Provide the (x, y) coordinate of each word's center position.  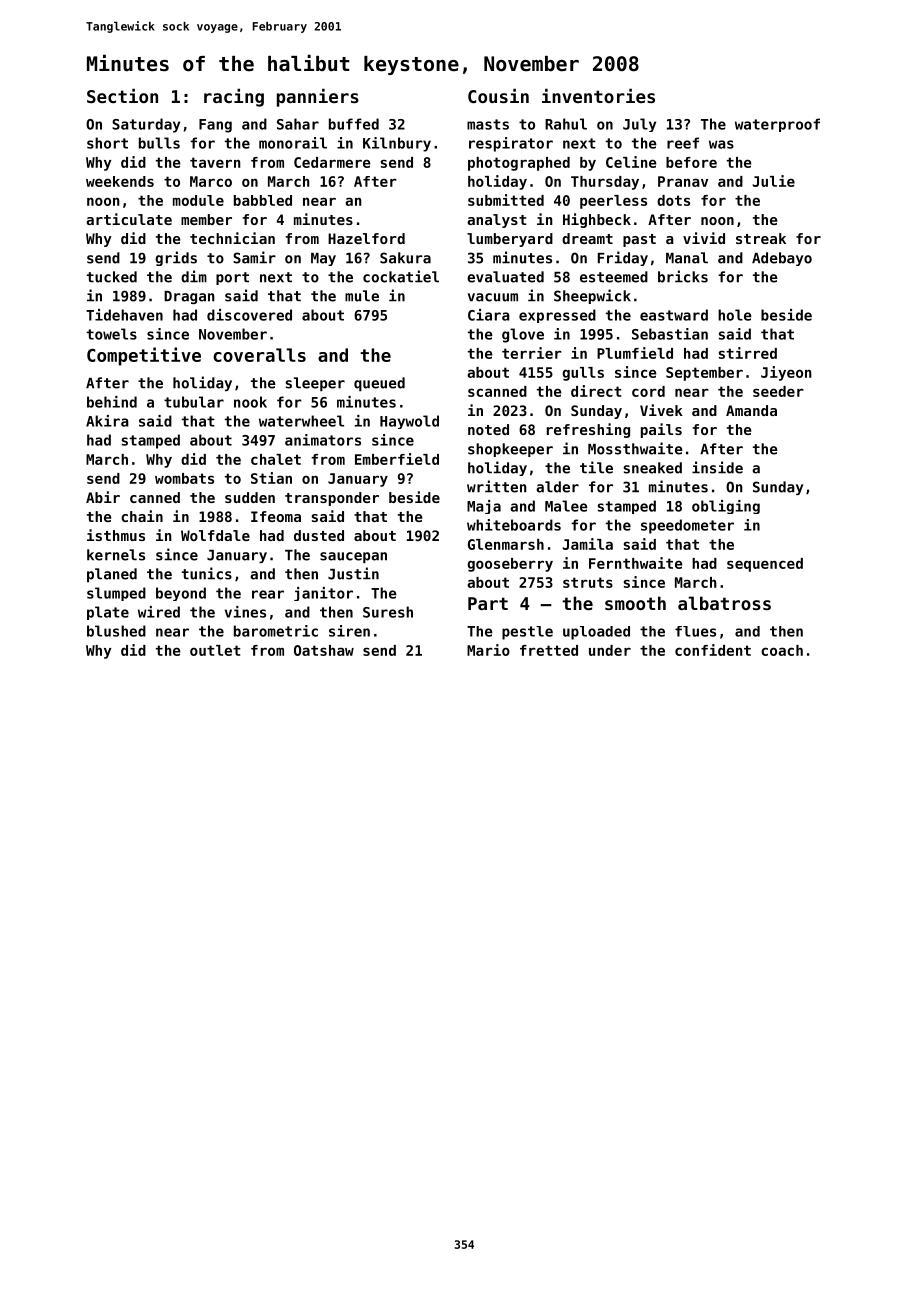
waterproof (777, 125)
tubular (194, 402)
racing (234, 98)
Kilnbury (397, 144)
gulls (583, 374)
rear (268, 594)
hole (735, 315)
